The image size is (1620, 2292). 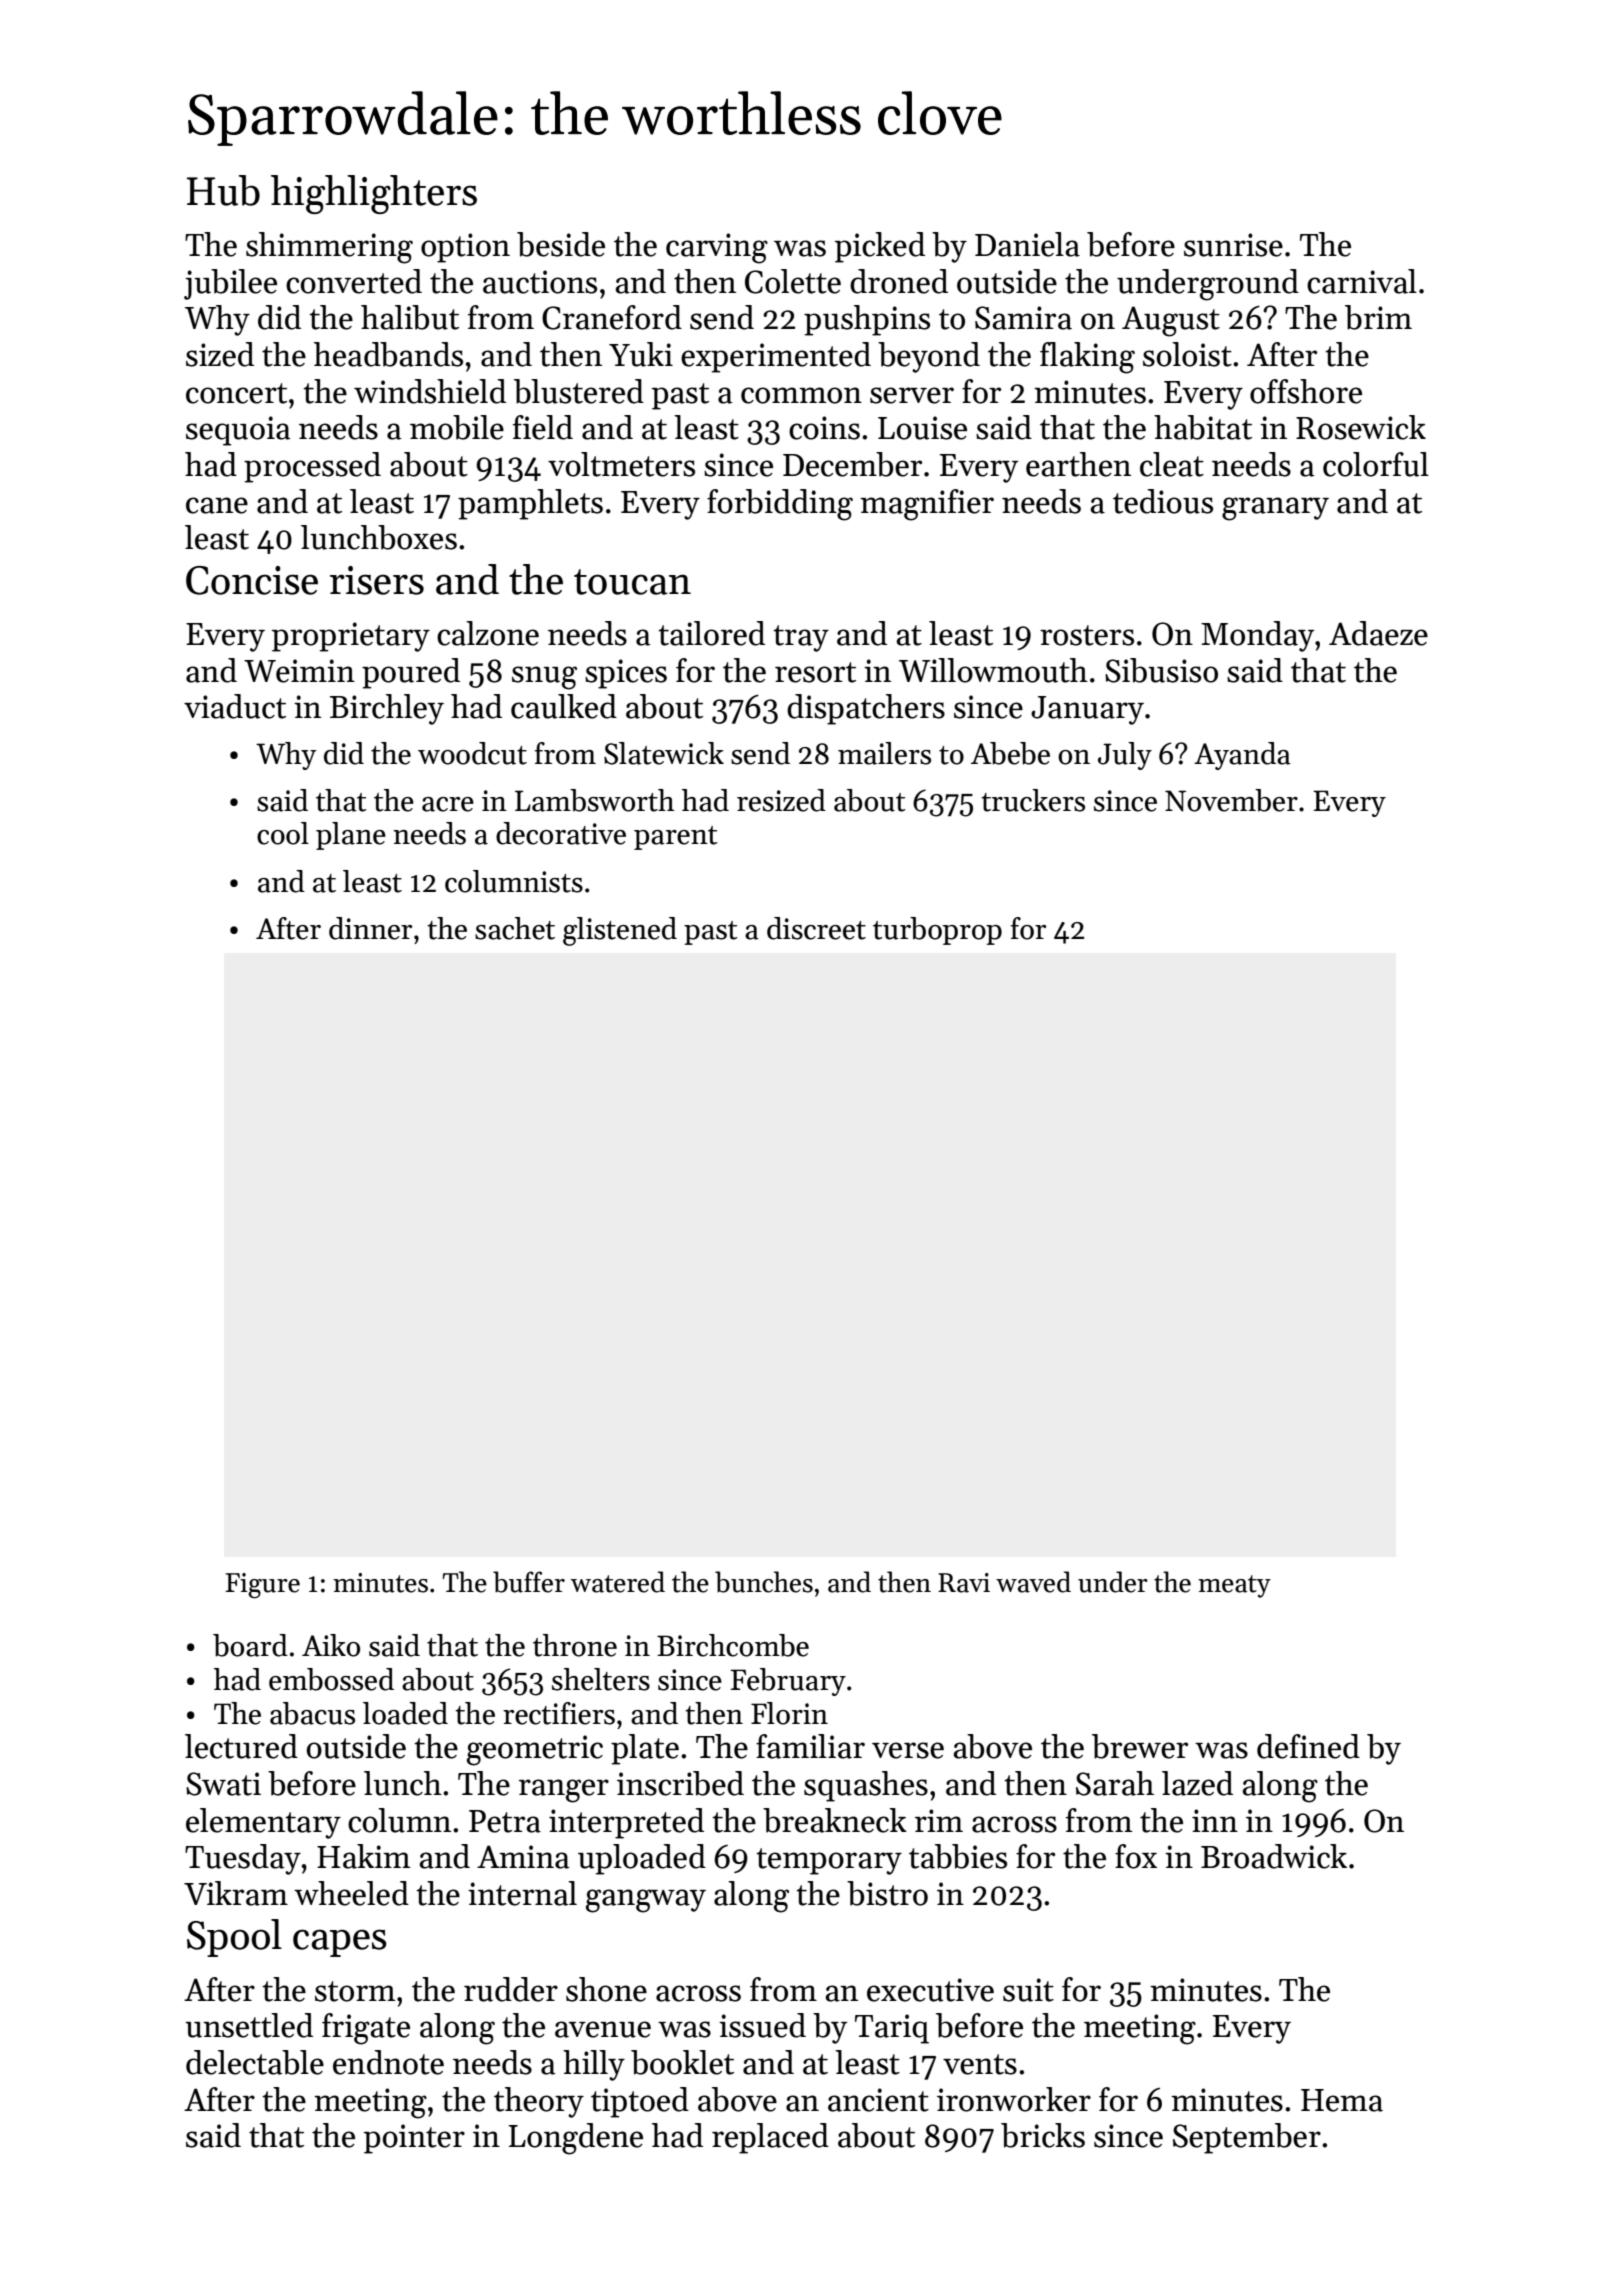 I want to click on fox, so click(x=1136, y=1856).
